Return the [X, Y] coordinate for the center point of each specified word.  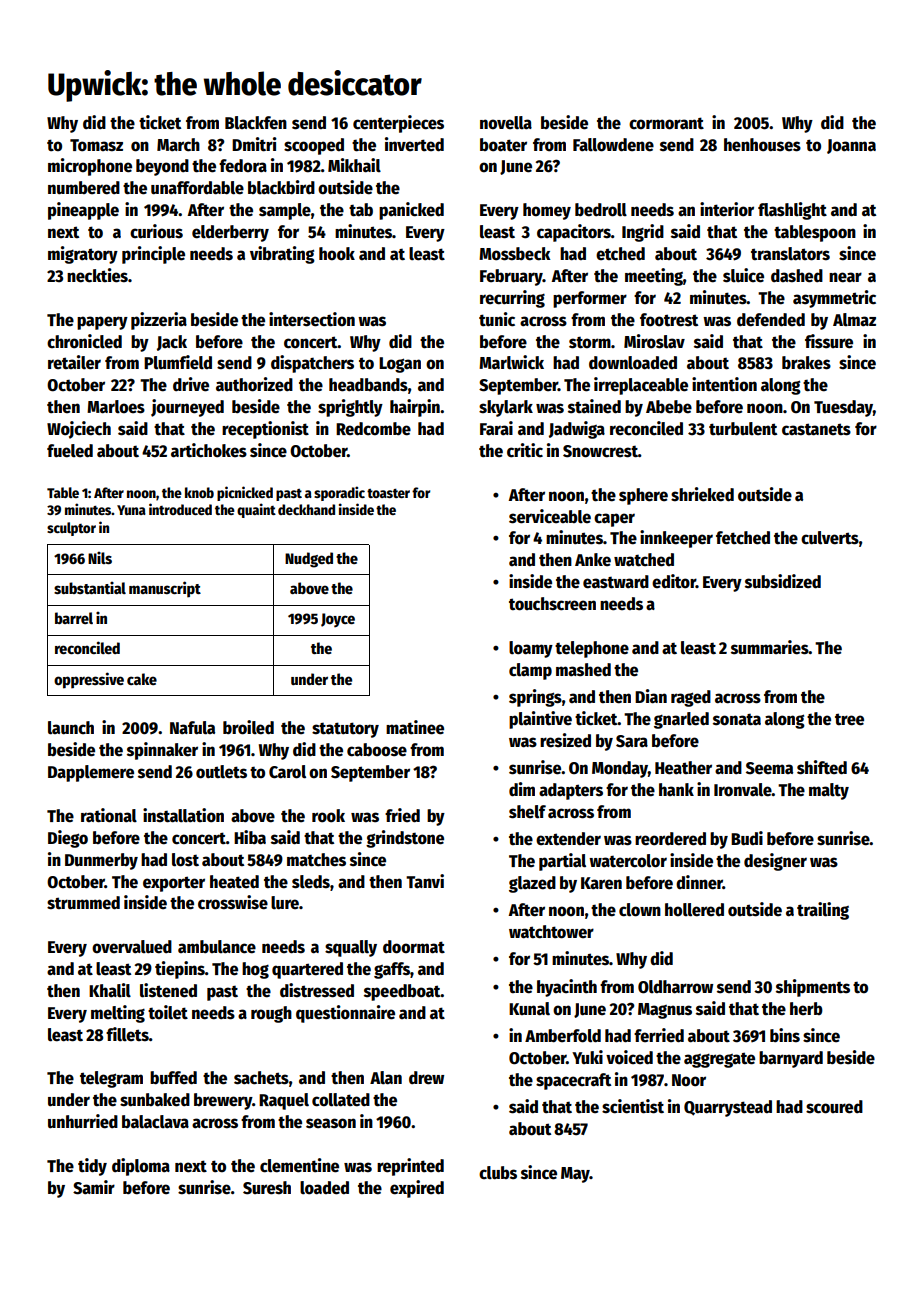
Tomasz [96, 145]
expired [417, 1189]
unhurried [83, 1121]
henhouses [762, 145]
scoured [834, 1107]
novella [506, 123]
